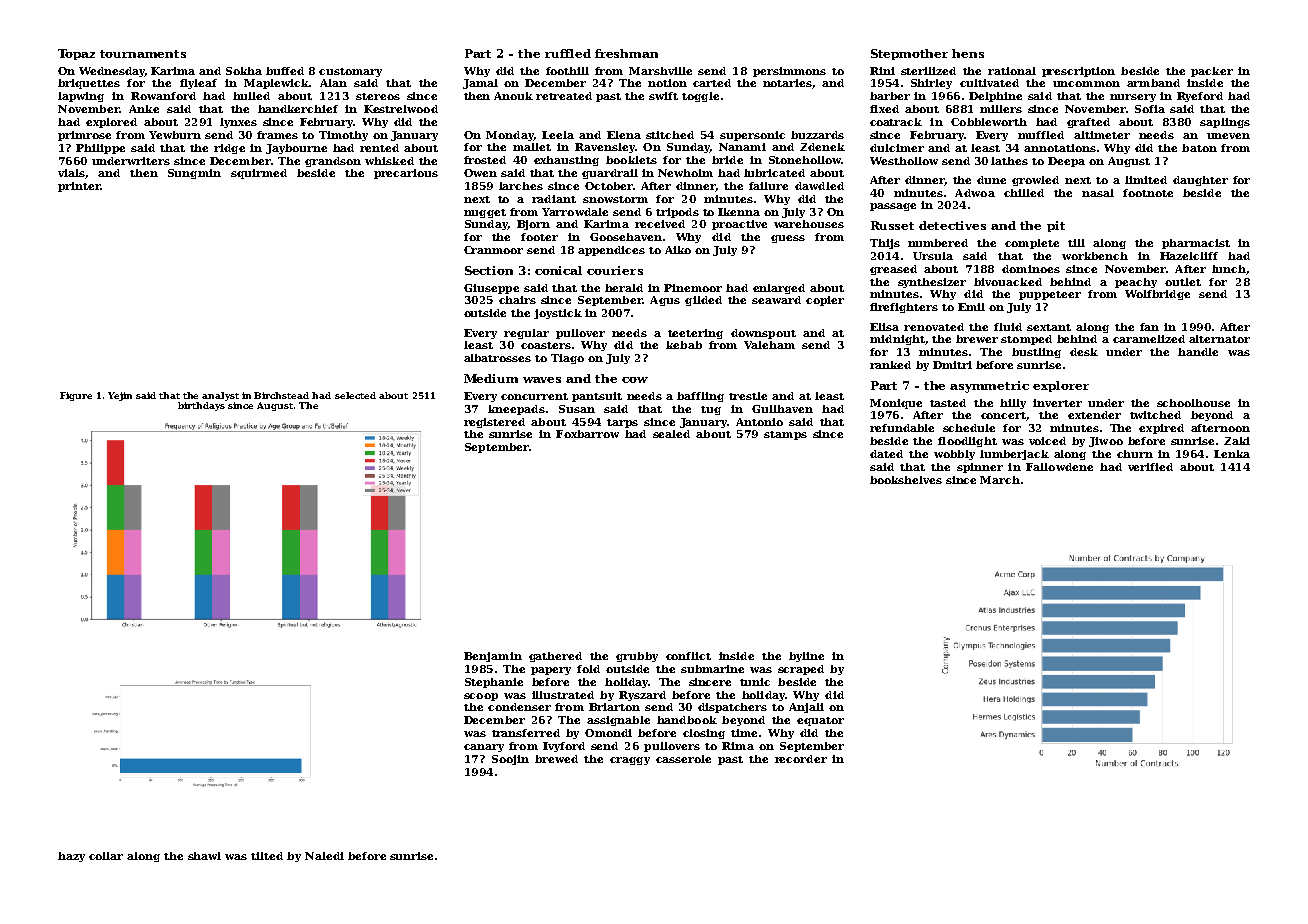 The image size is (1308, 924). What do you see at coordinates (568, 53) in the image?
I see `ruffled` at bounding box center [568, 53].
